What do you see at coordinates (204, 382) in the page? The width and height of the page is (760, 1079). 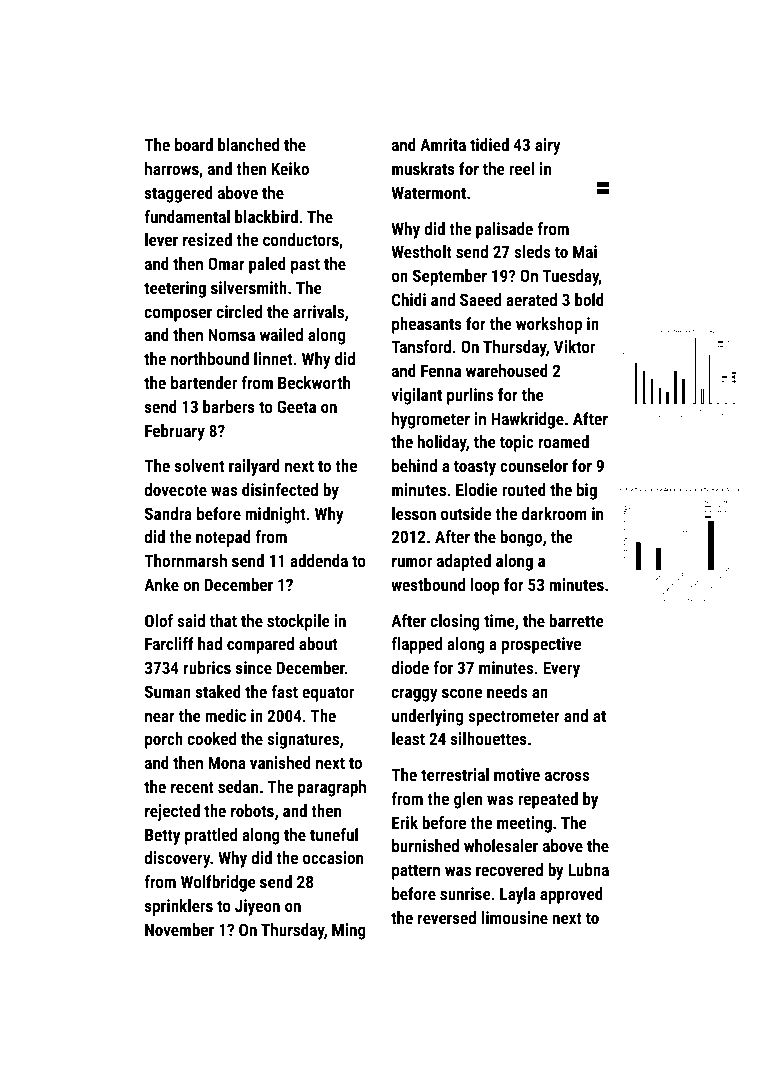 I see `bartender` at bounding box center [204, 382].
